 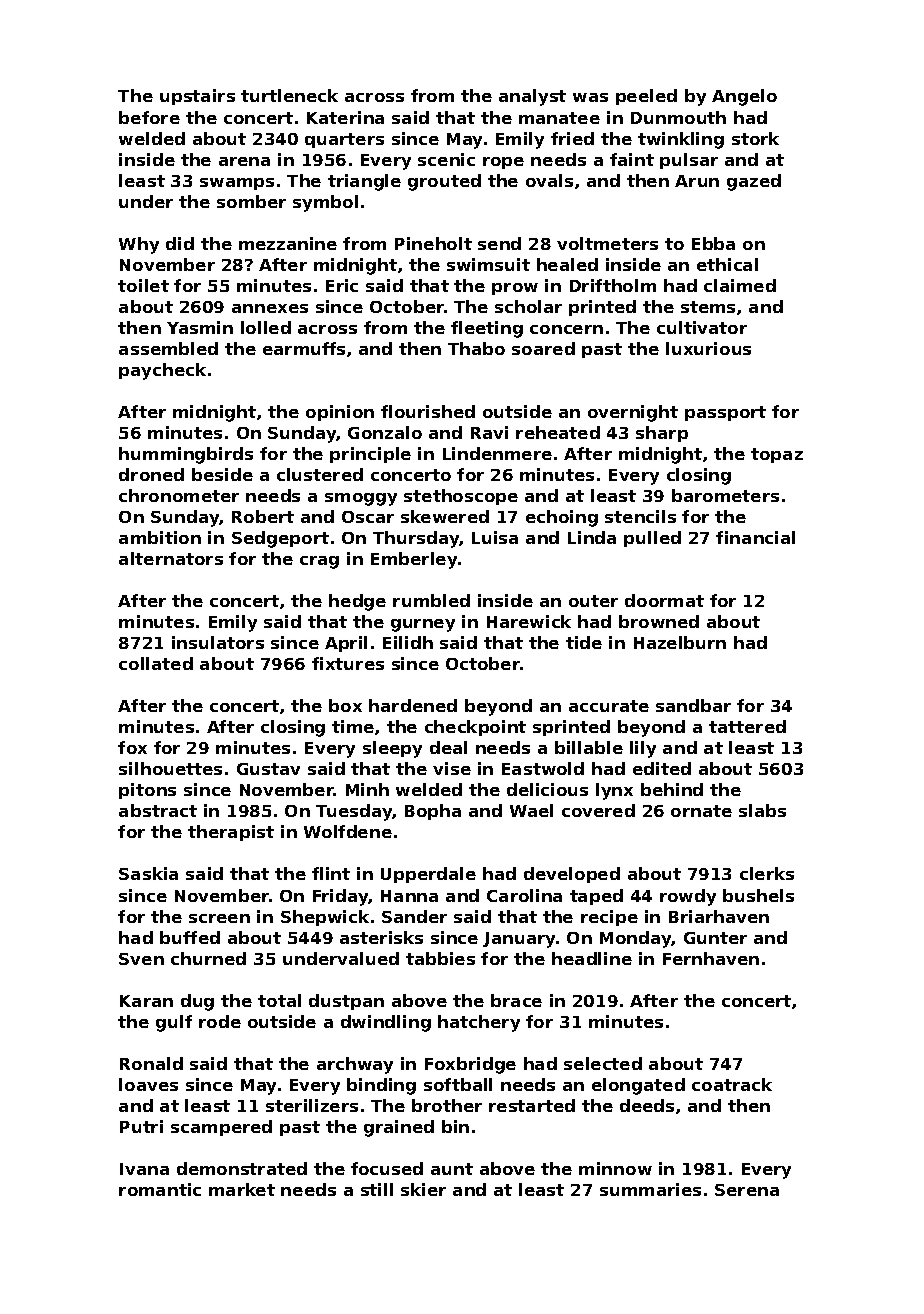 What do you see at coordinates (650, 1189) in the screenshot?
I see `summaries` at bounding box center [650, 1189].
